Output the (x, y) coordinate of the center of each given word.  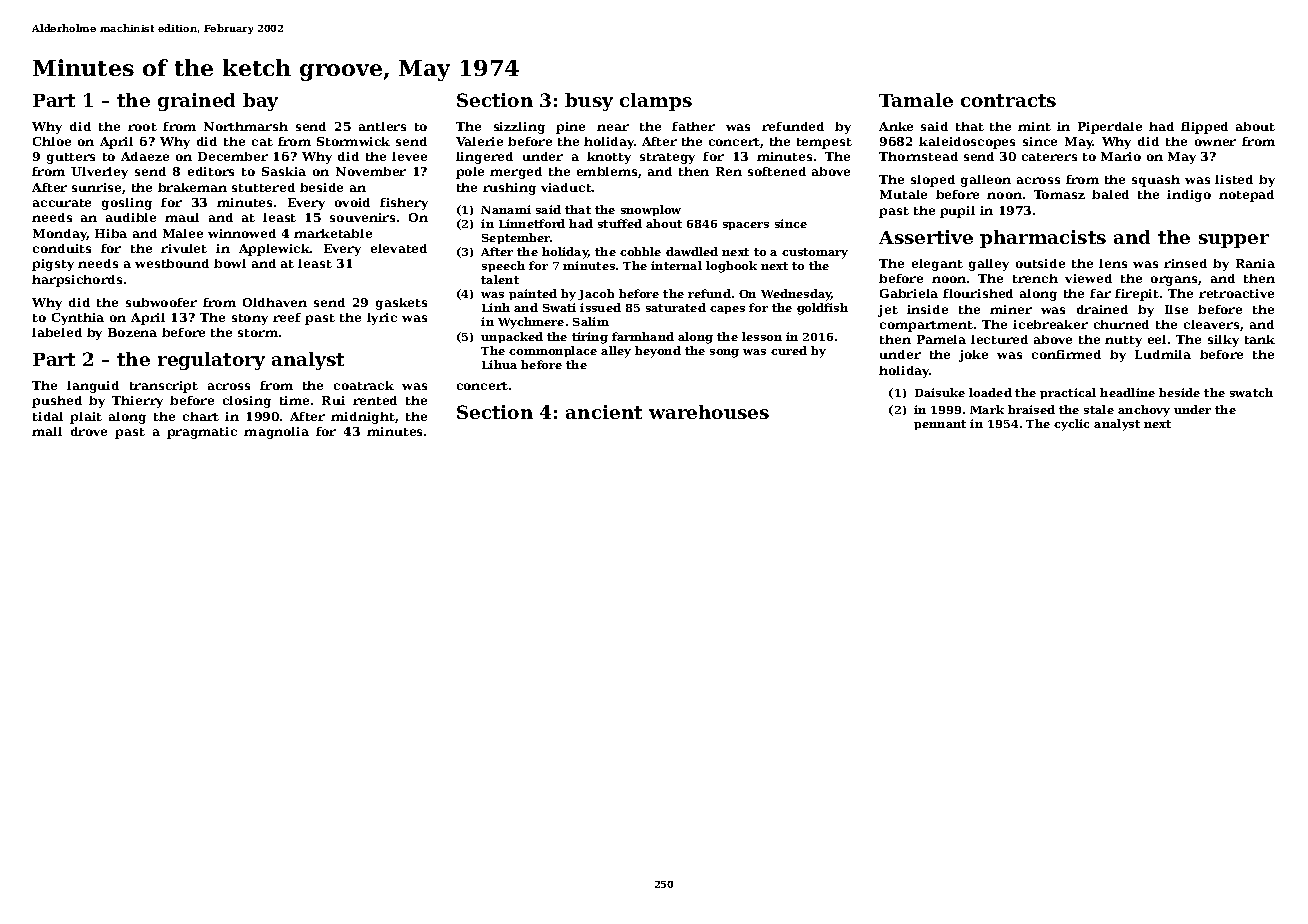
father (693, 126)
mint (1034, 126)
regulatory (211, 361)
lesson (762, 336)
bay (260, 102)
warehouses (709, 412)
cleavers (1211, 324)
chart (201, 416)
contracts (1008, 100)
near (613, 127)
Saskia (284, 171)
